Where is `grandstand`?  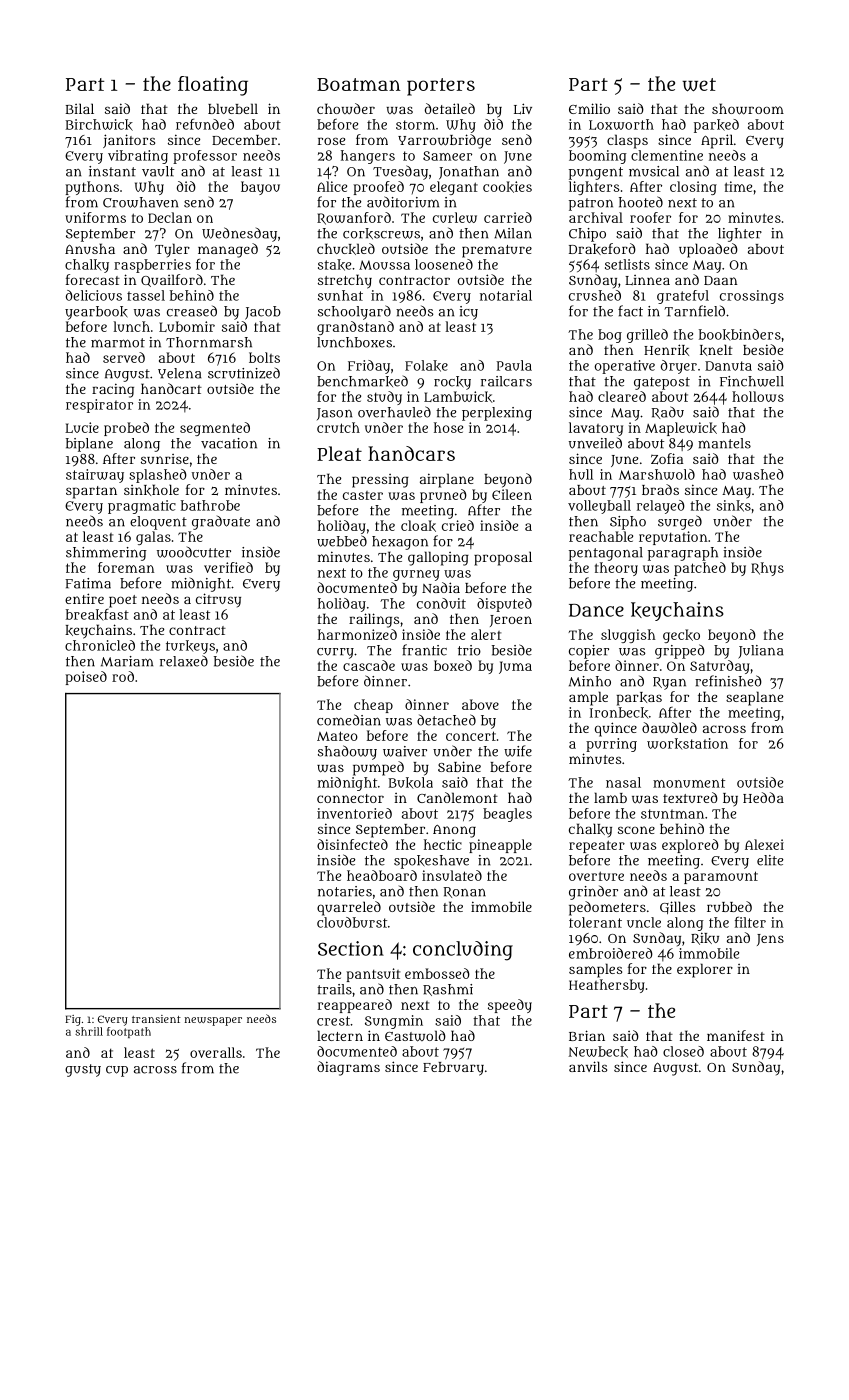 grandstand is located at coordinates (355, 328).
